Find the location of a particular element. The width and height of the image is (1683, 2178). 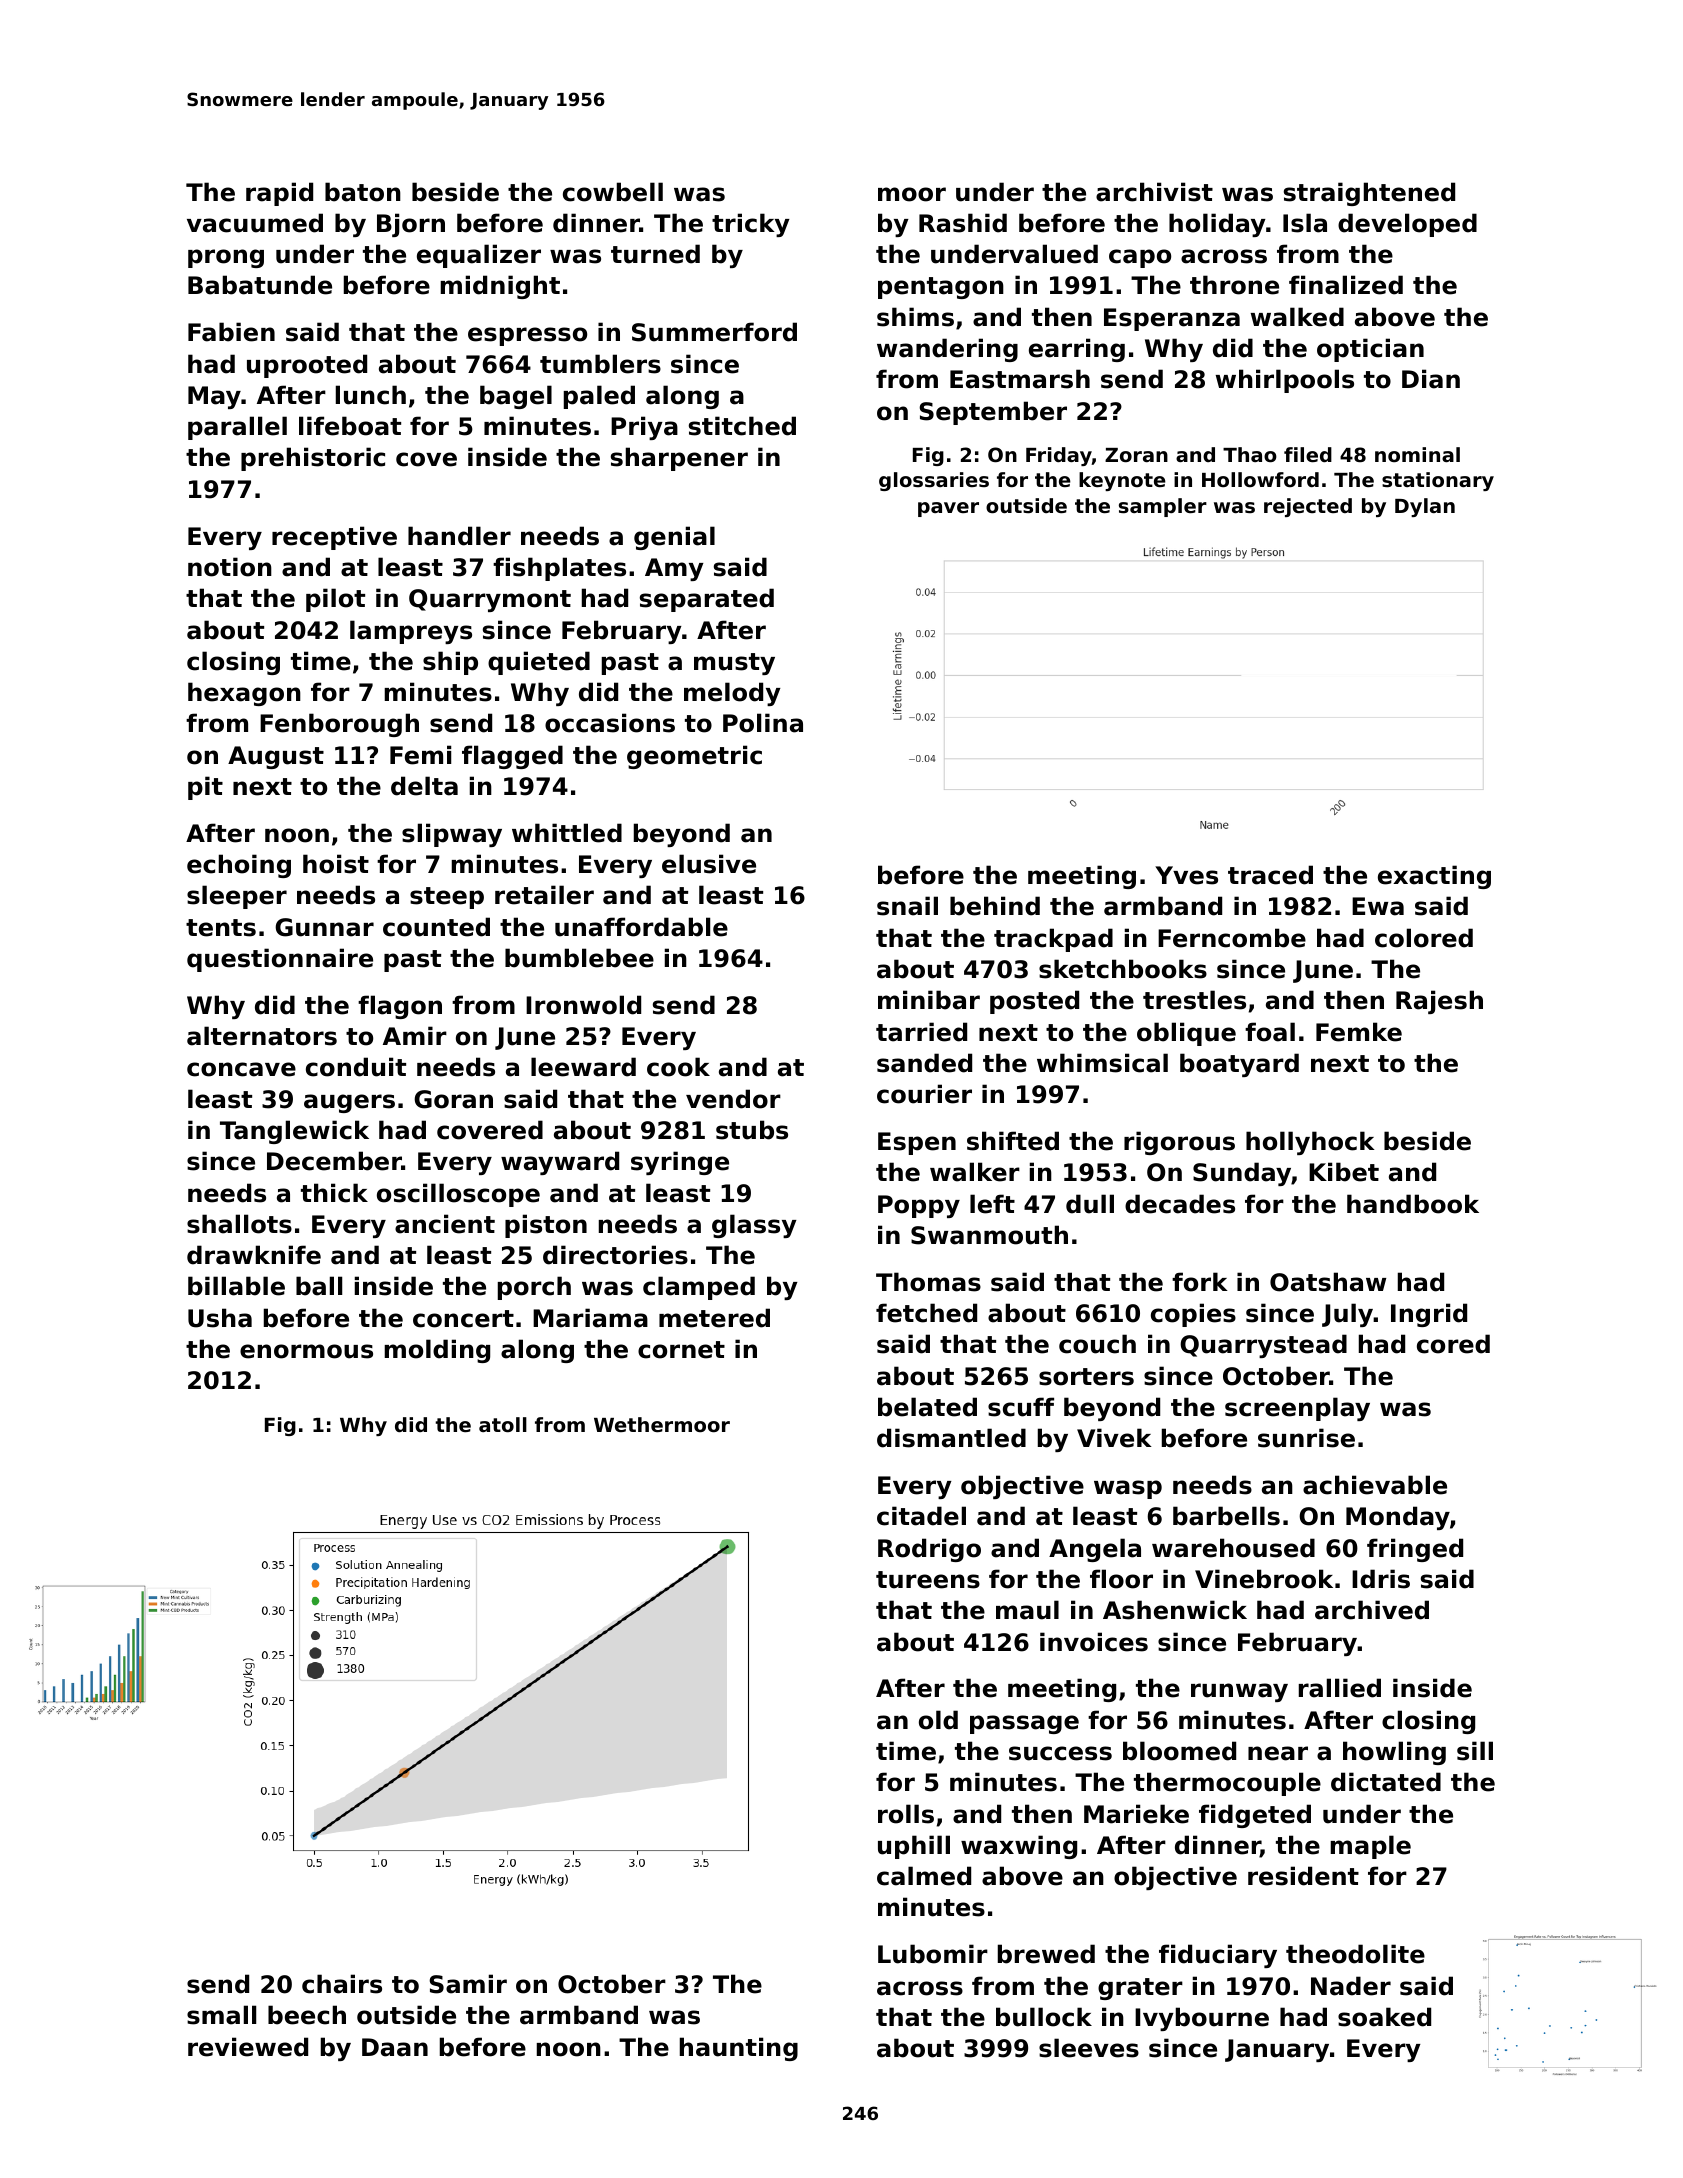

oscilloscope is located at coordinates (458, 1195).
